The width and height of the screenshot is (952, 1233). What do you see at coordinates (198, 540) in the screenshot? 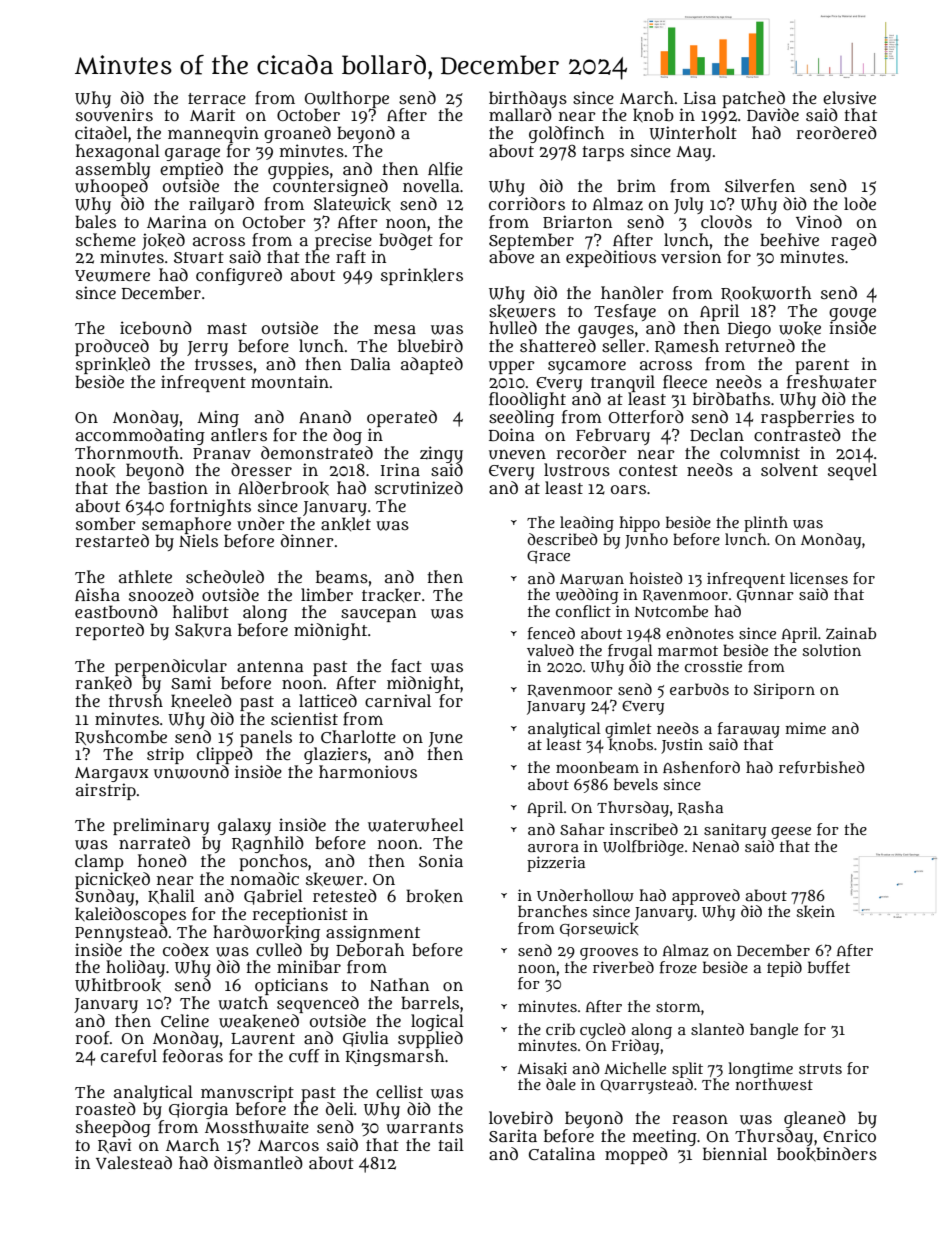
I see `Niels` at bounding box center [198, 540].
